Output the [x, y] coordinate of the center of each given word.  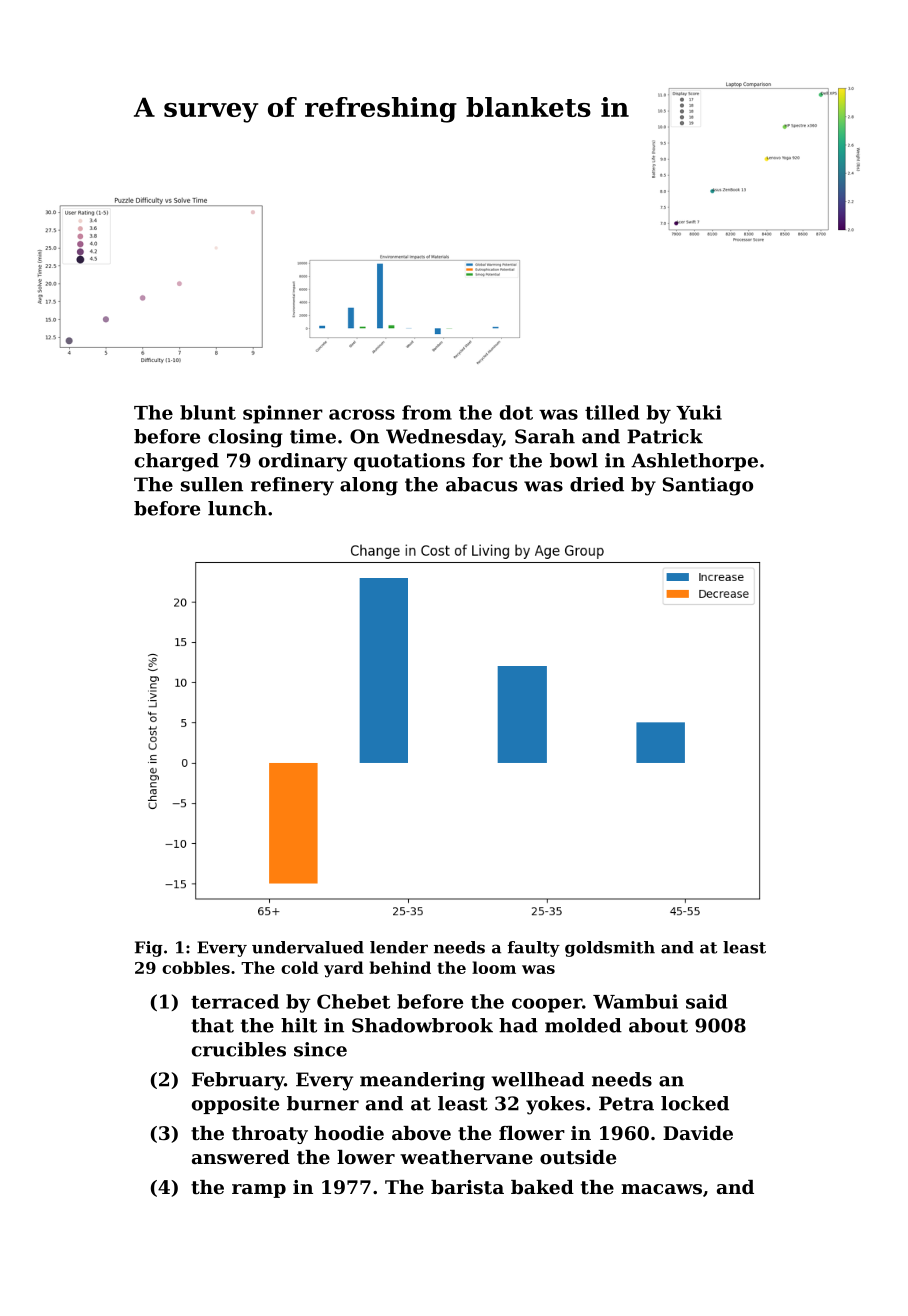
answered [241, 1157]
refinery [292, 486]
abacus [481, 484]
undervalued [308, 947]
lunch [237, 508]
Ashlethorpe [694, 462]
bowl [574, 460]
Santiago [708, 486]
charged [177, 462]
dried [597, 484]
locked [695, 1103]
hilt [299, 1025]
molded [583, 1025]
